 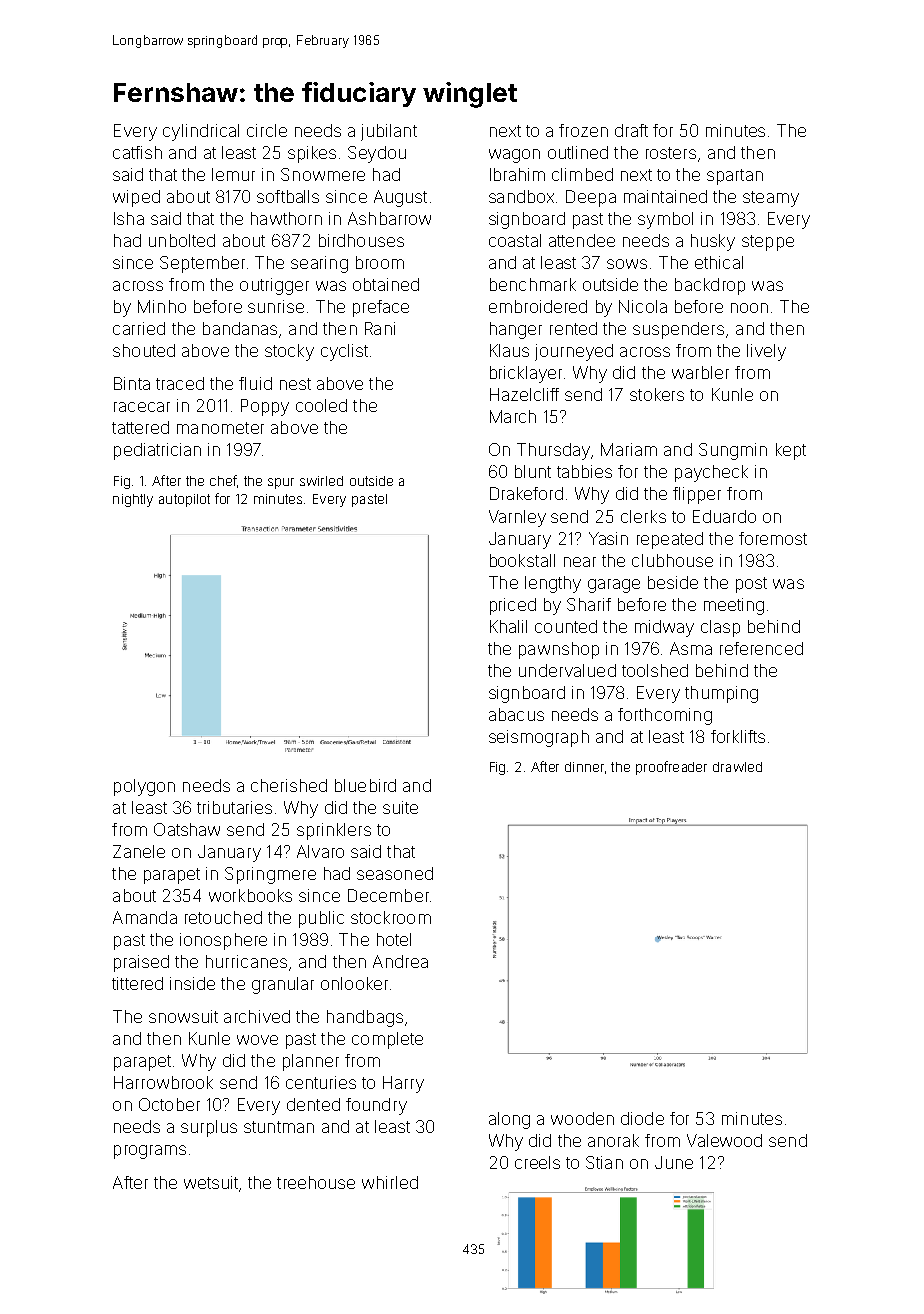 I want to click on programs, so click(x=150, y=1152).
